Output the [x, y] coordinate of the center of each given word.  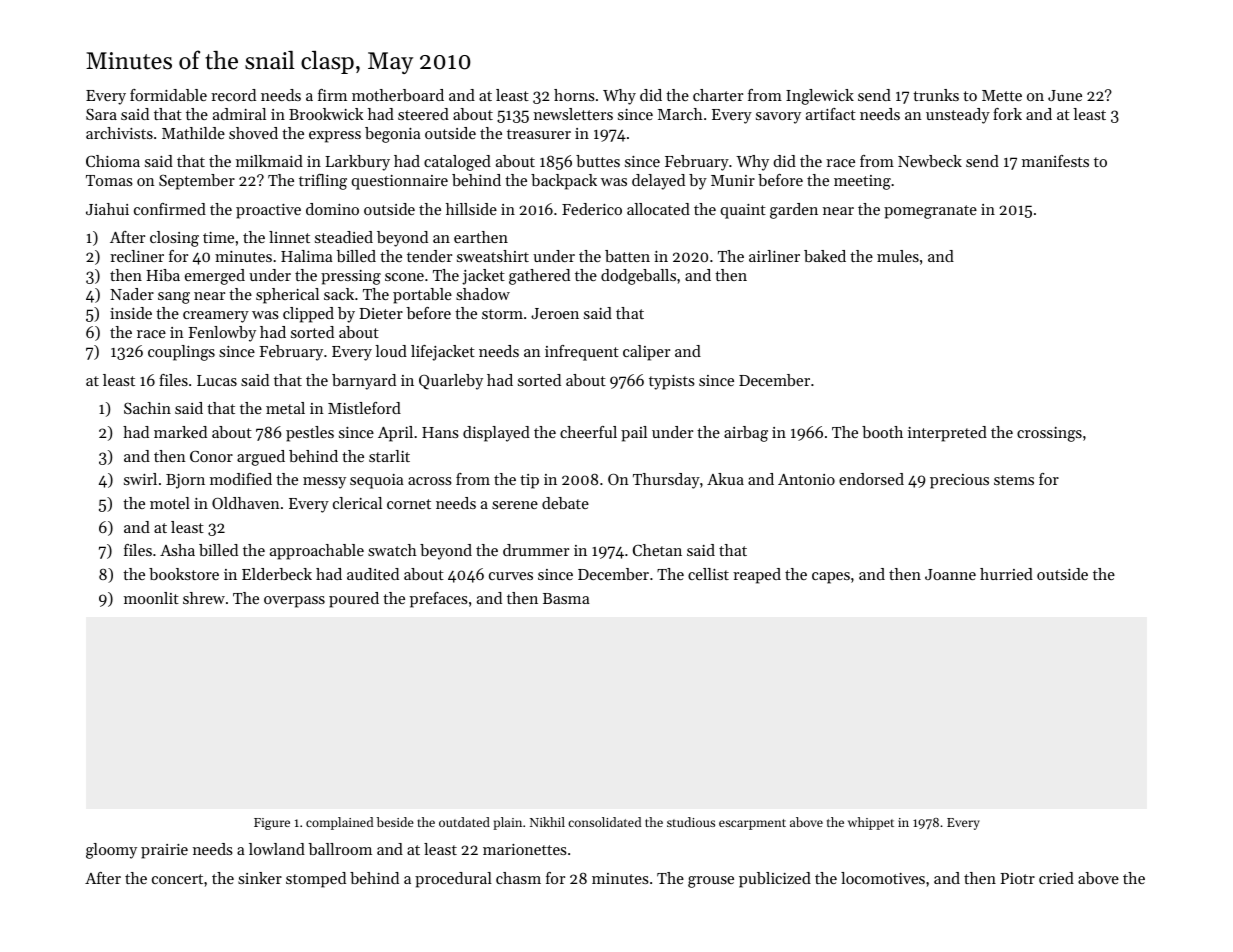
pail [634, 434]
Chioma [113, 161]
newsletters [573, 114]
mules [898, 256]
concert [177, 879]
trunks [936, 95]
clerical [357, 503]
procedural [453, 880]
